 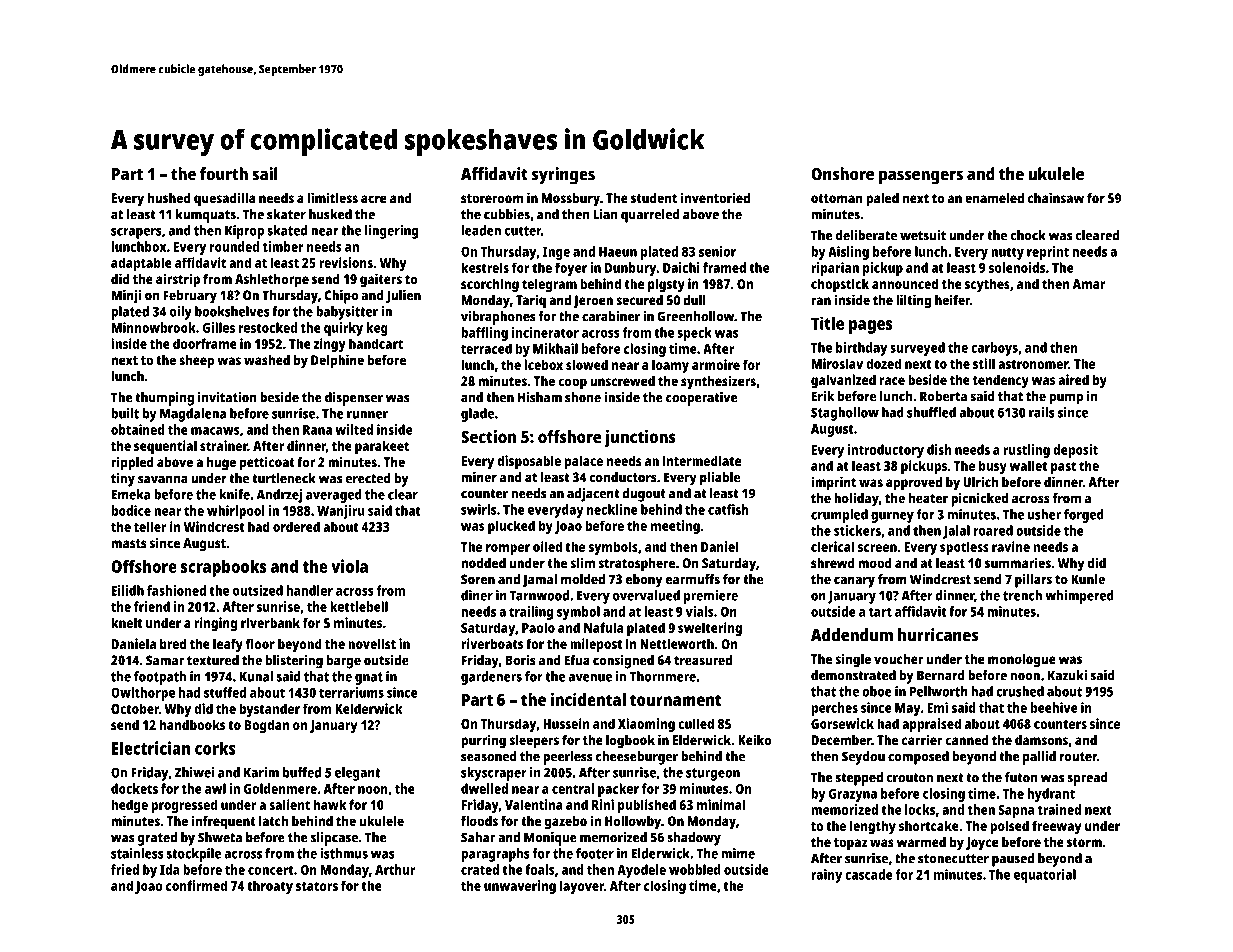 I want to click on confirmed, so click(x=196, y=885).
